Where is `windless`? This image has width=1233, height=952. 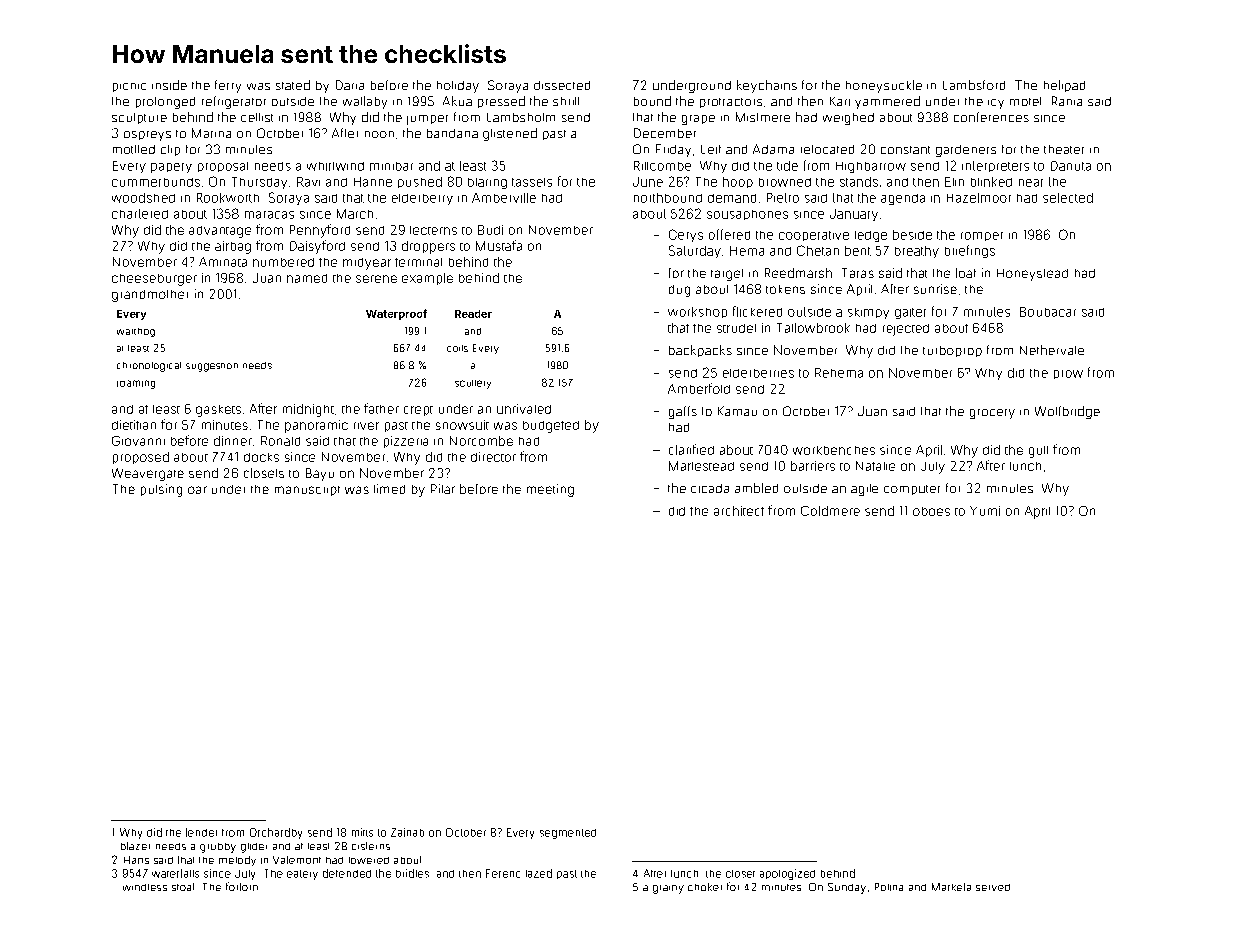
windless is located at coordinates (145, 887).
